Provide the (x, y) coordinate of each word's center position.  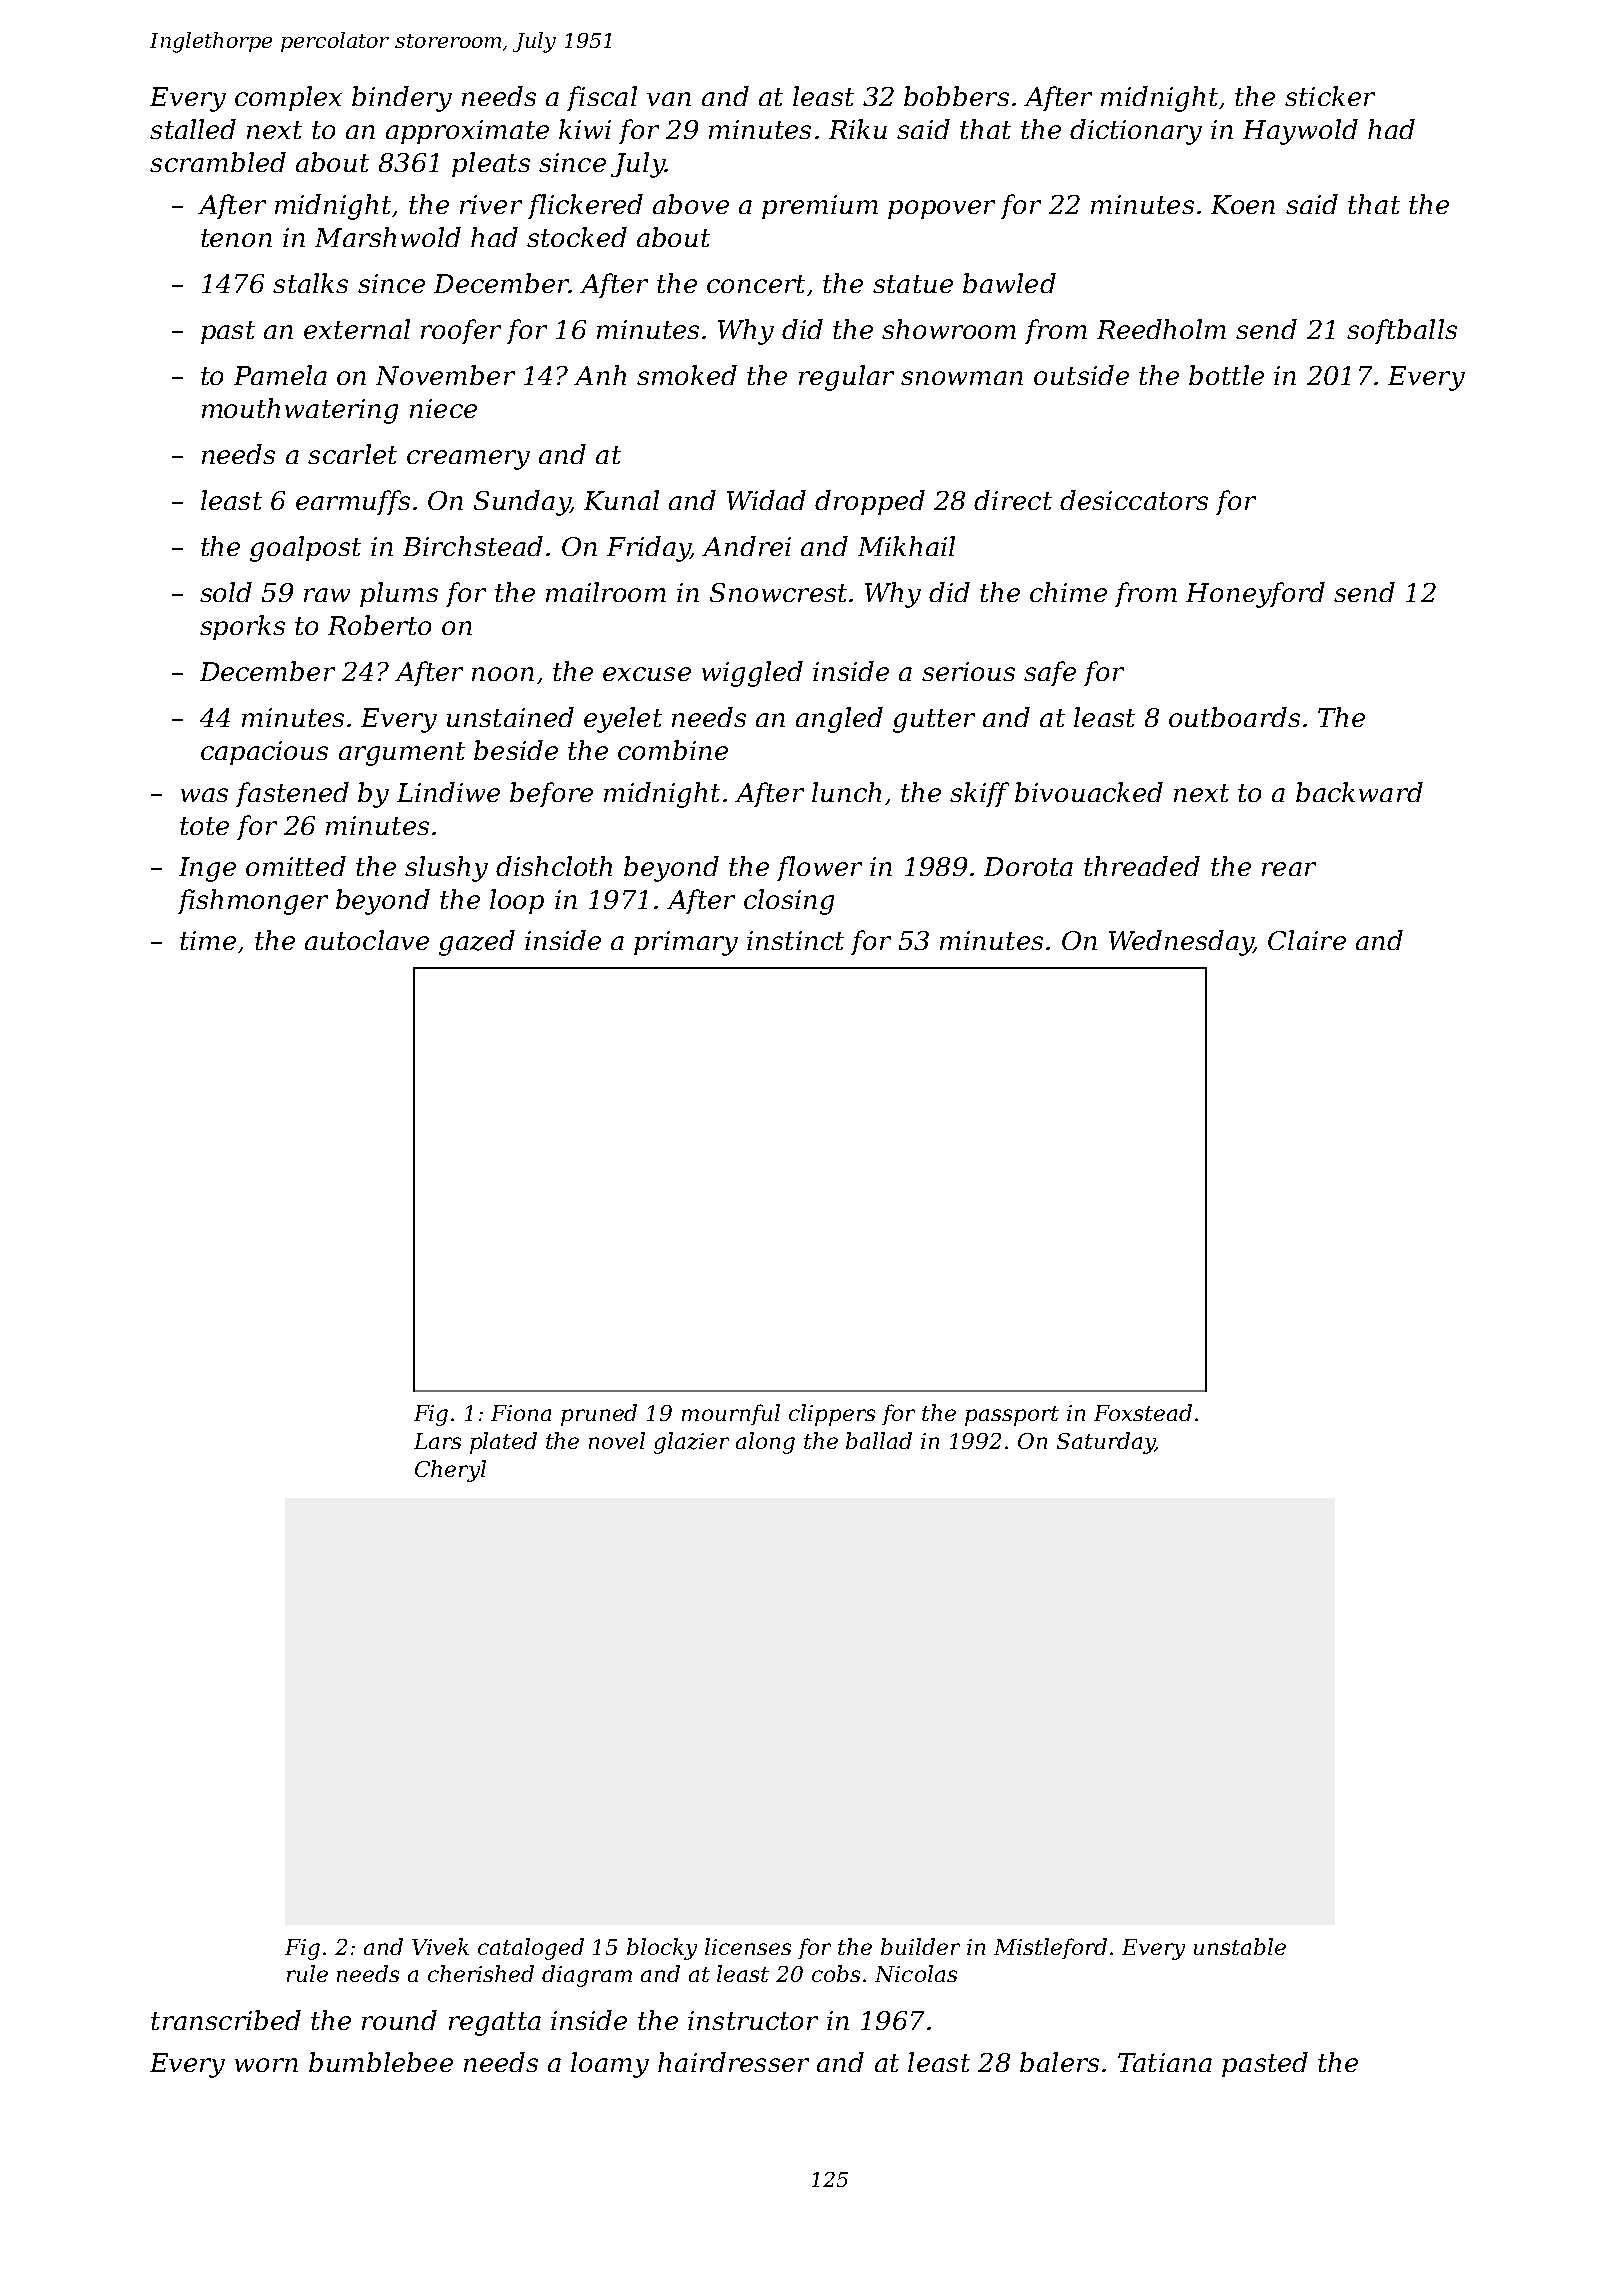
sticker (1330, 96)
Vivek (440, 1946)
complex (288, 98)
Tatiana (1165, 2062)
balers (1059, 2062)
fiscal (602, 98)
